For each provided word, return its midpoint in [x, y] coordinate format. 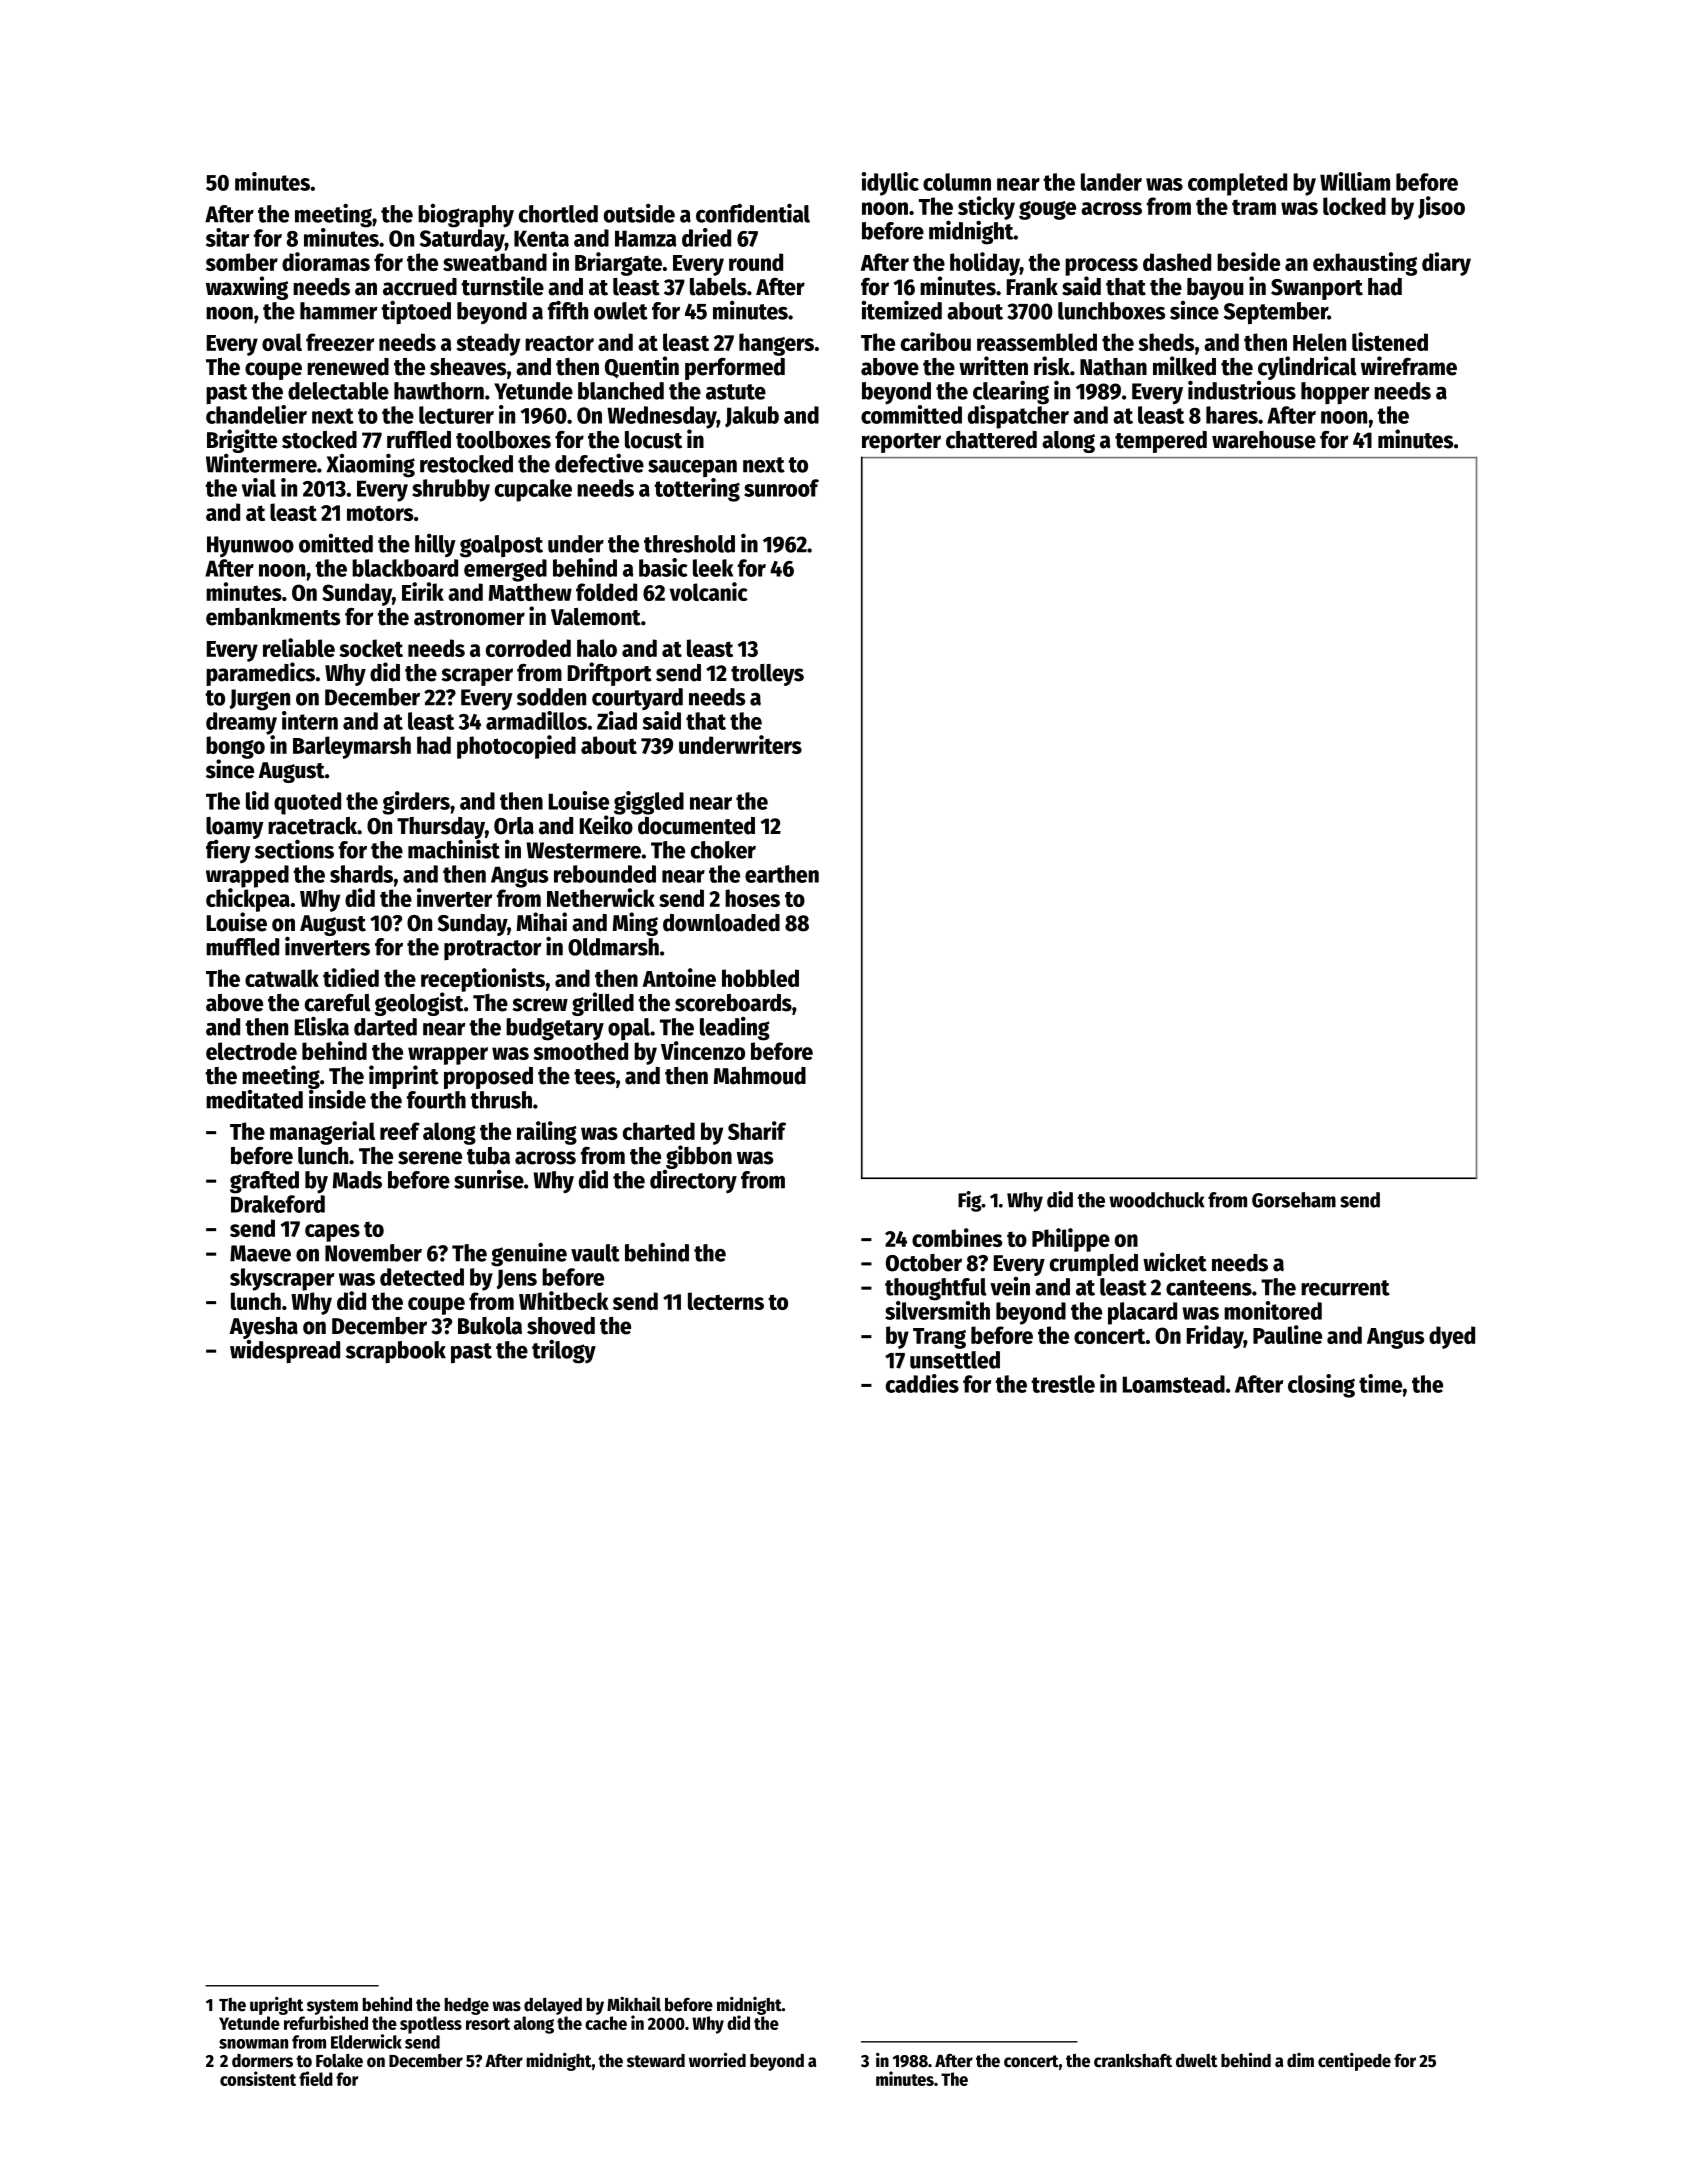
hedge [466, 2006]
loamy [235, 828]
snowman [253, 2044]
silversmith [937, 1310]
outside [639, 213]
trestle [1063, 1384]
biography [466, 216]
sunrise [489, 1179]
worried [717, 2060]
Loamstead [1174, 1384]
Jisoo [1441, 207]
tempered [1161, 442]
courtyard [637, 699]
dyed [1452, 1337]
